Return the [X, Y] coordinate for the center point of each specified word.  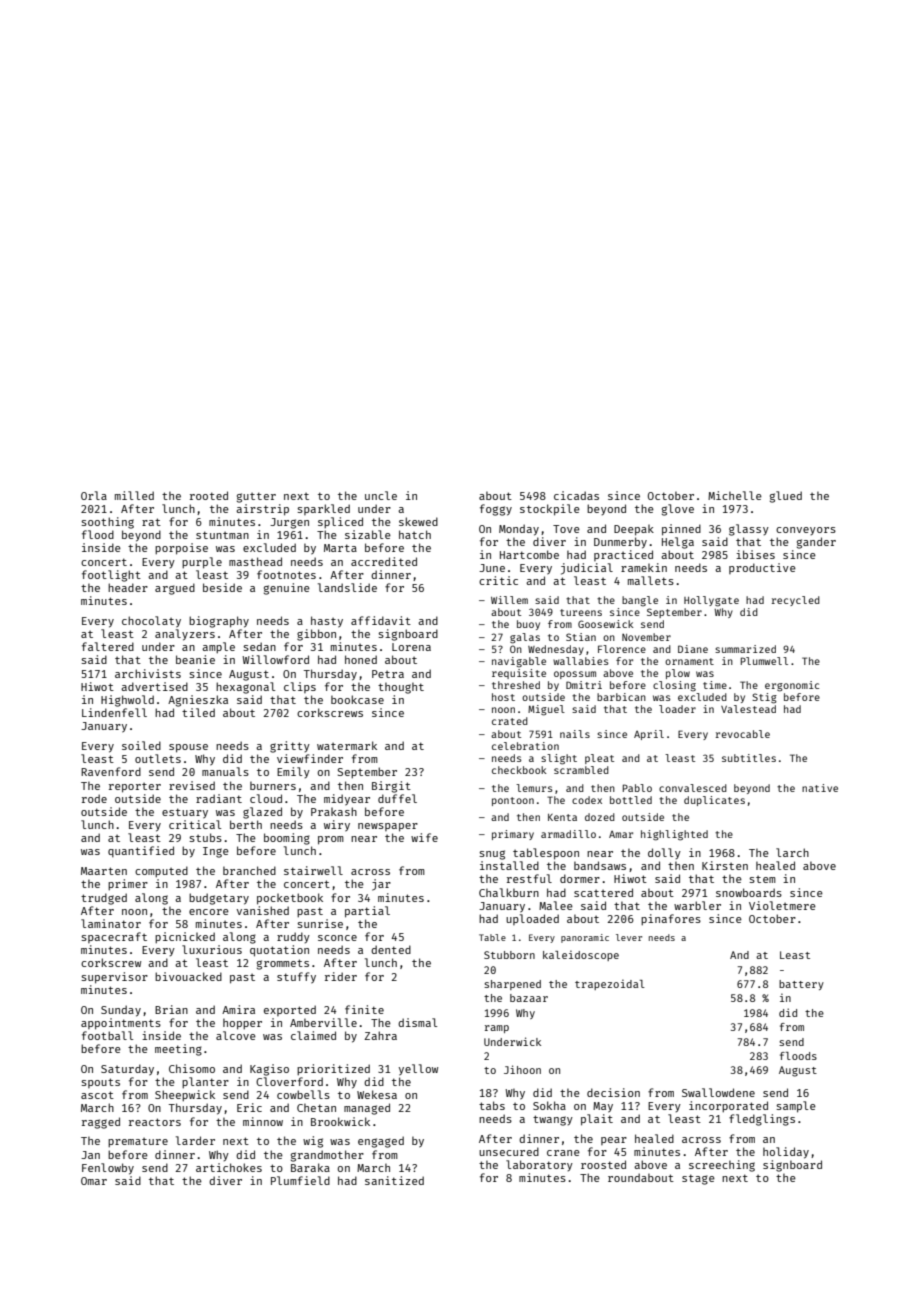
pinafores [671, 919]
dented [391, 949]
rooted [209, 495]
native [820, 788]
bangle [640, 601]
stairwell [313, 870]
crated [510, 721]
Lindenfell [114, 712]
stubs [205, 837]
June [492, 568]
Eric [249, 1107]
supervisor [114, 978]
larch [792, 852]
